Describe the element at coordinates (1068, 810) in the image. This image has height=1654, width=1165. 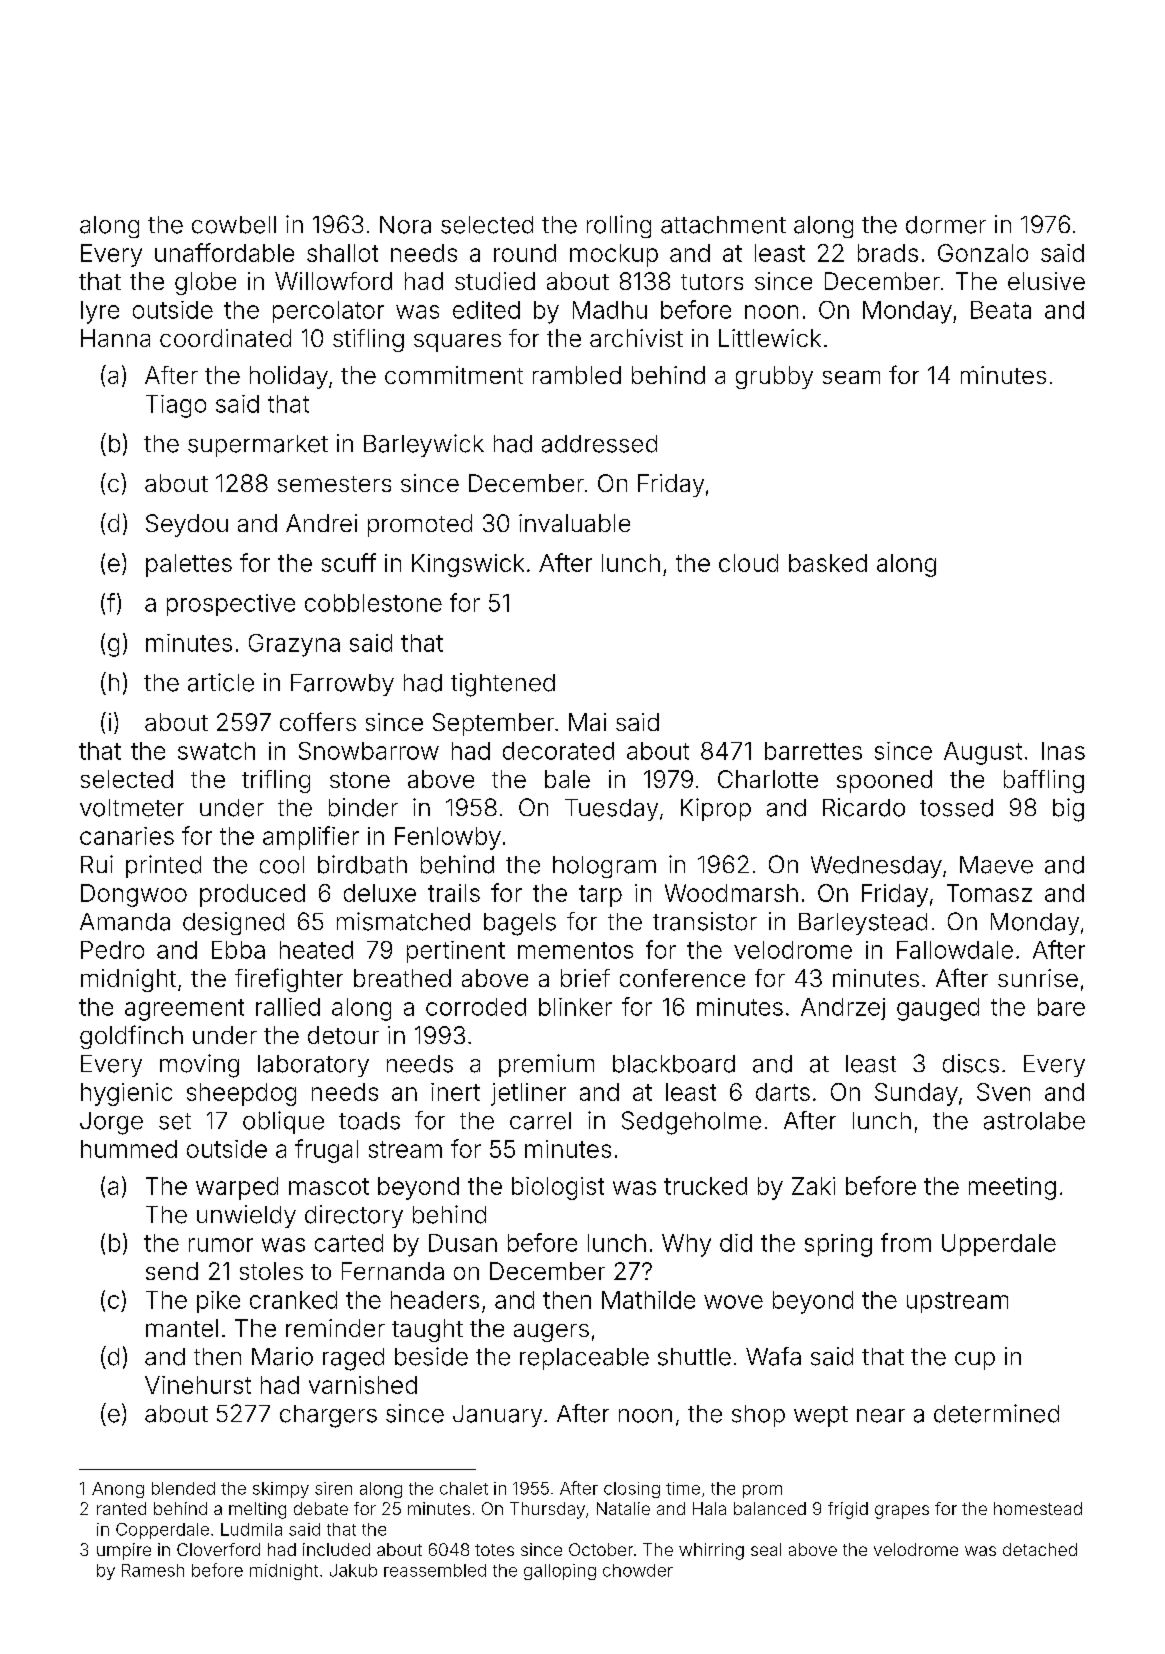
I see `big` at that location.
